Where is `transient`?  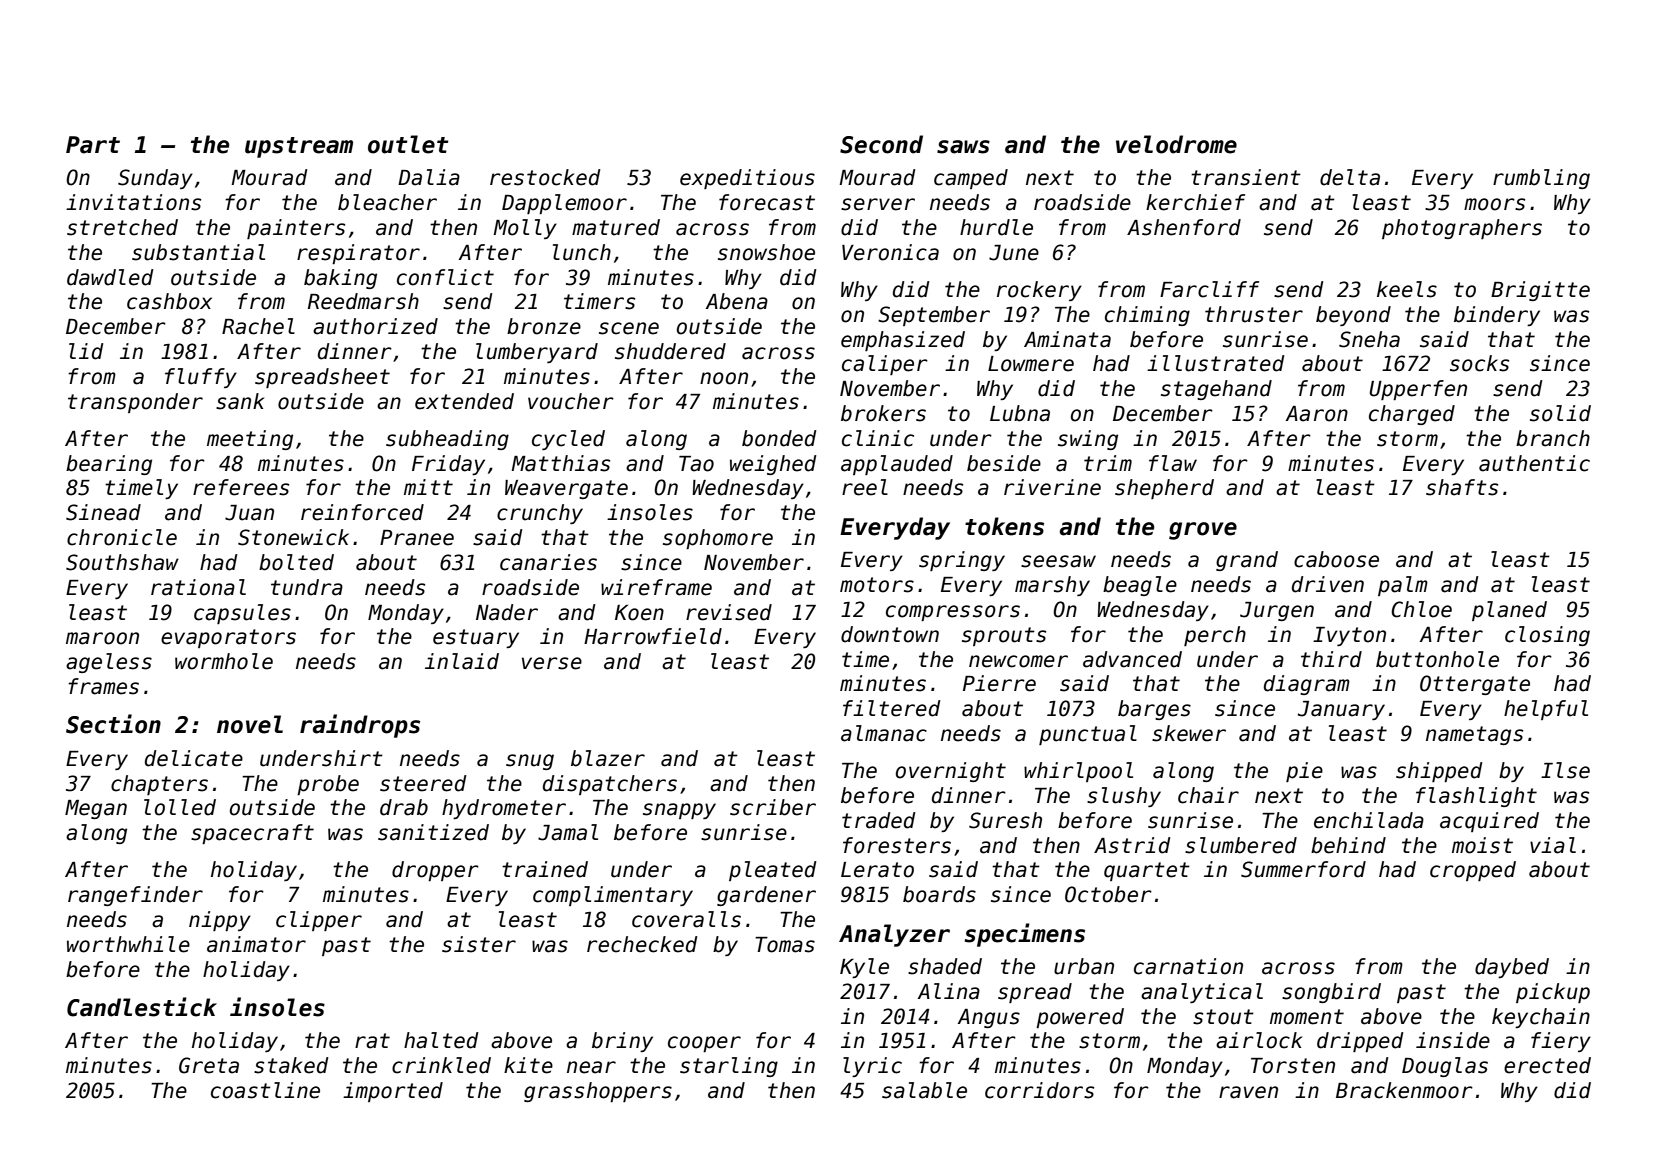
transient is located at coordinates (1246, 177).
